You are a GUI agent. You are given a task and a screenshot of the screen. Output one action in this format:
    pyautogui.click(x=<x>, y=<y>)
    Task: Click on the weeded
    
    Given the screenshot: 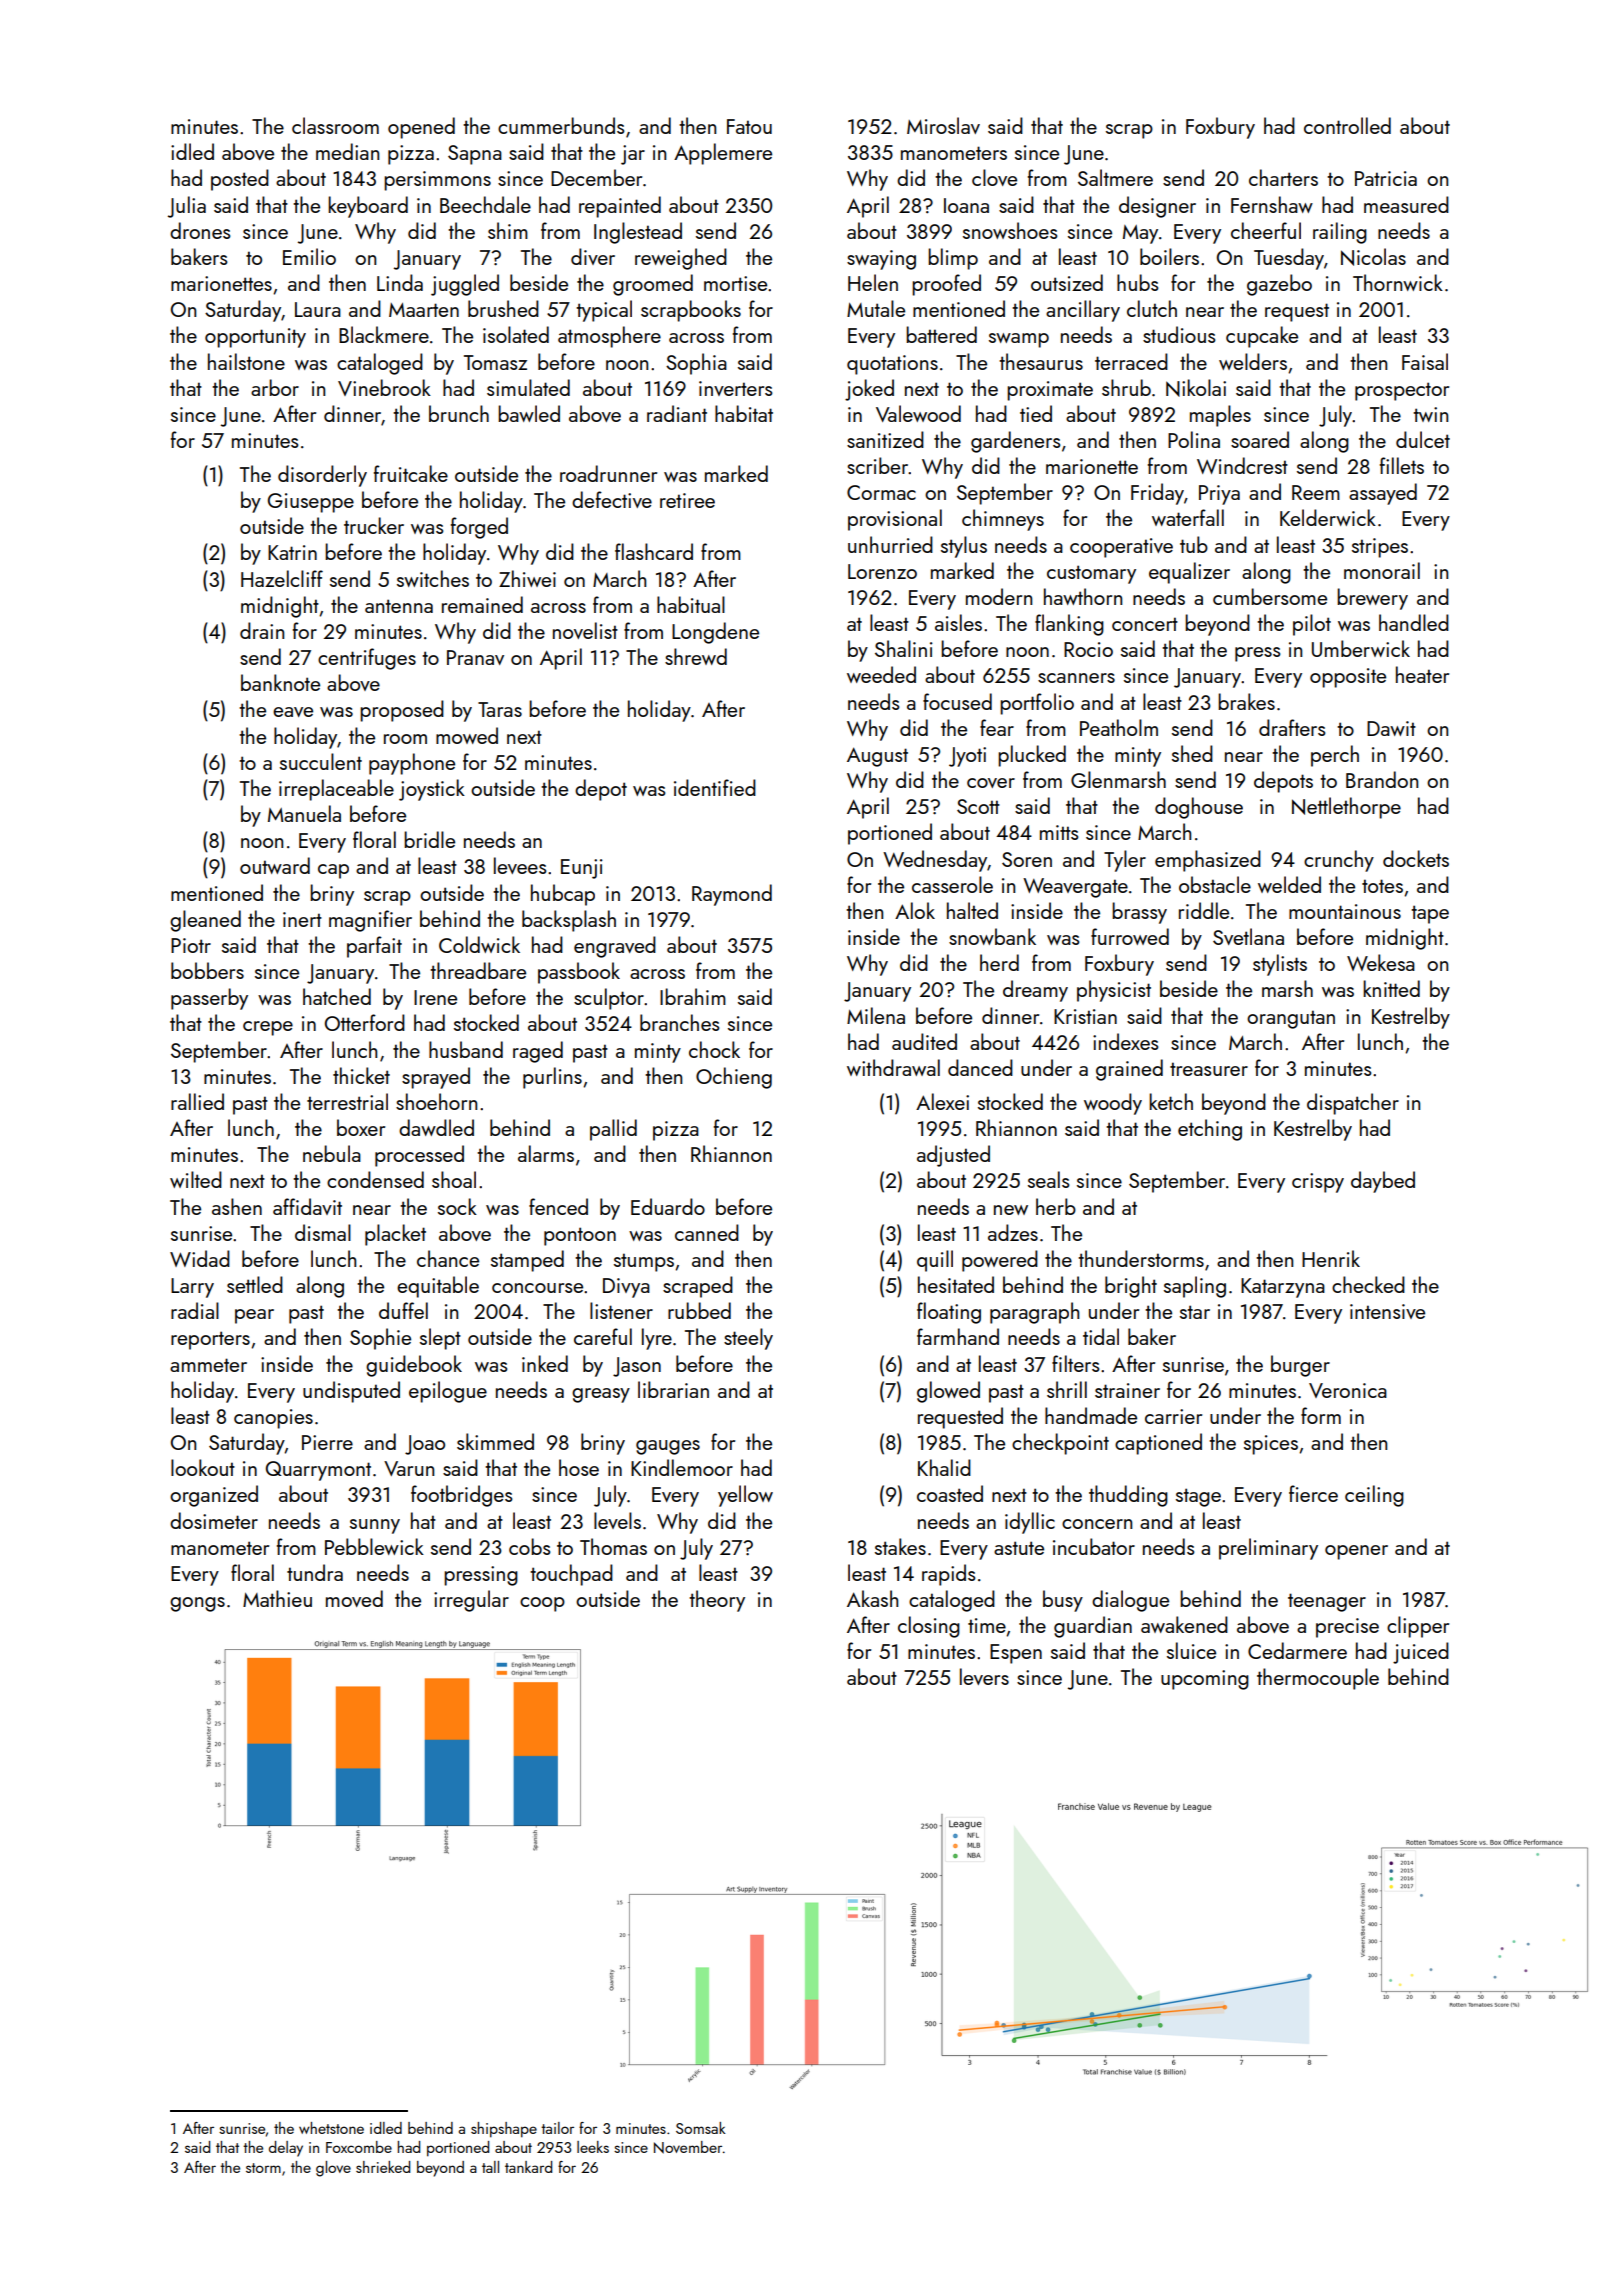 What is the action you would take?
    pyautogui.click(x=881, y=674)
